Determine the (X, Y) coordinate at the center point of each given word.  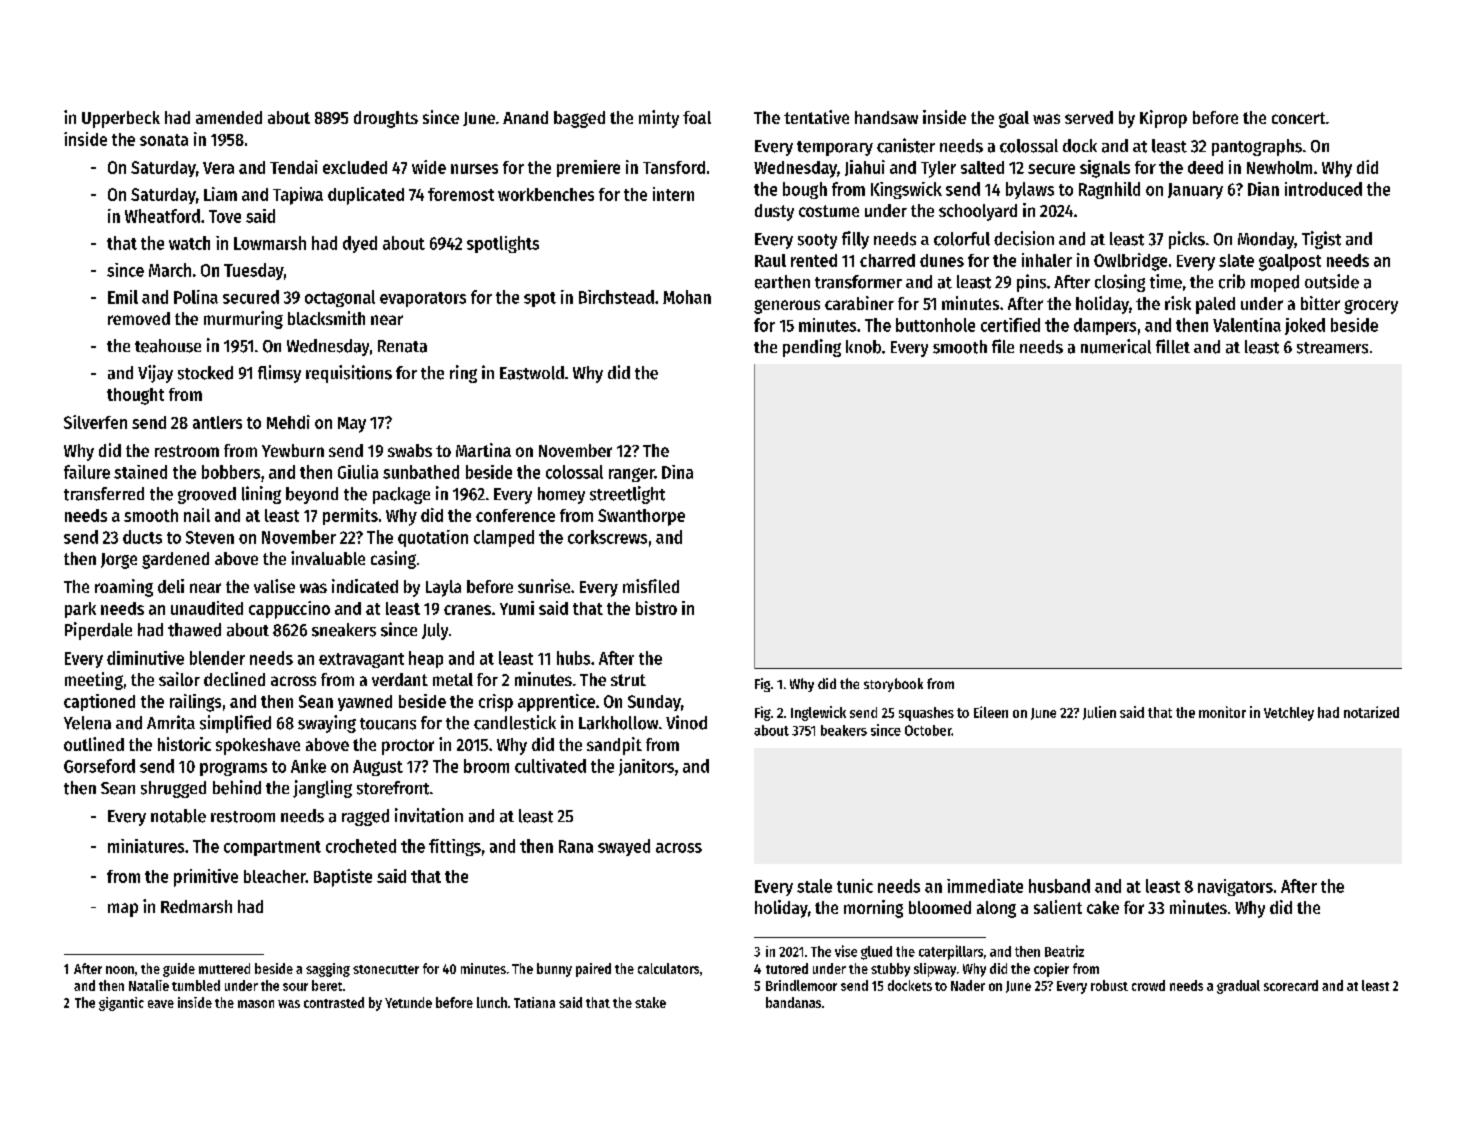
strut (628, 680)
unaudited (207, 608)
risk (1178, 303)
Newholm (1279, 167)
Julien (1099, 713)
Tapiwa (298, 196)
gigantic (121, 1004)
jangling (322, 789)
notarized (1371, 712)
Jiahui (865, 168)
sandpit (614, 746)
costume (829, 211)
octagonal (340, 298)
